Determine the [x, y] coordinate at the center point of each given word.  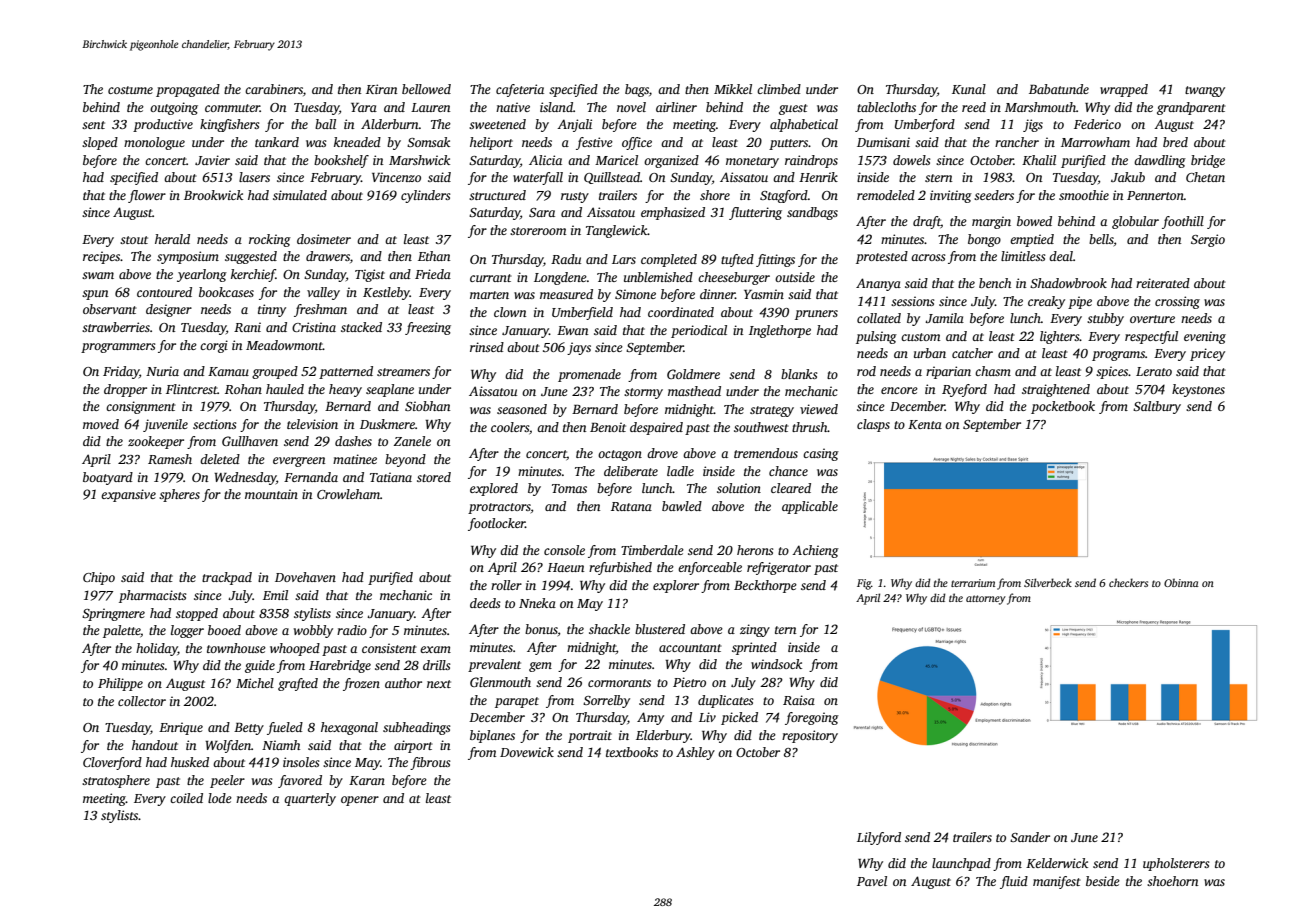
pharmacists [153, 596]
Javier [212, 160]
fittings [775, 260]
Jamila [944, 318]
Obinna [1181, 582]
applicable [810, 507]
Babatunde [1059, 89]
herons [755, 550]
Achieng [815, 551]
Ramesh [170, 459]
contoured [164, 292]
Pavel [872, 881]
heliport [491, 143]
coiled [186, 798]
